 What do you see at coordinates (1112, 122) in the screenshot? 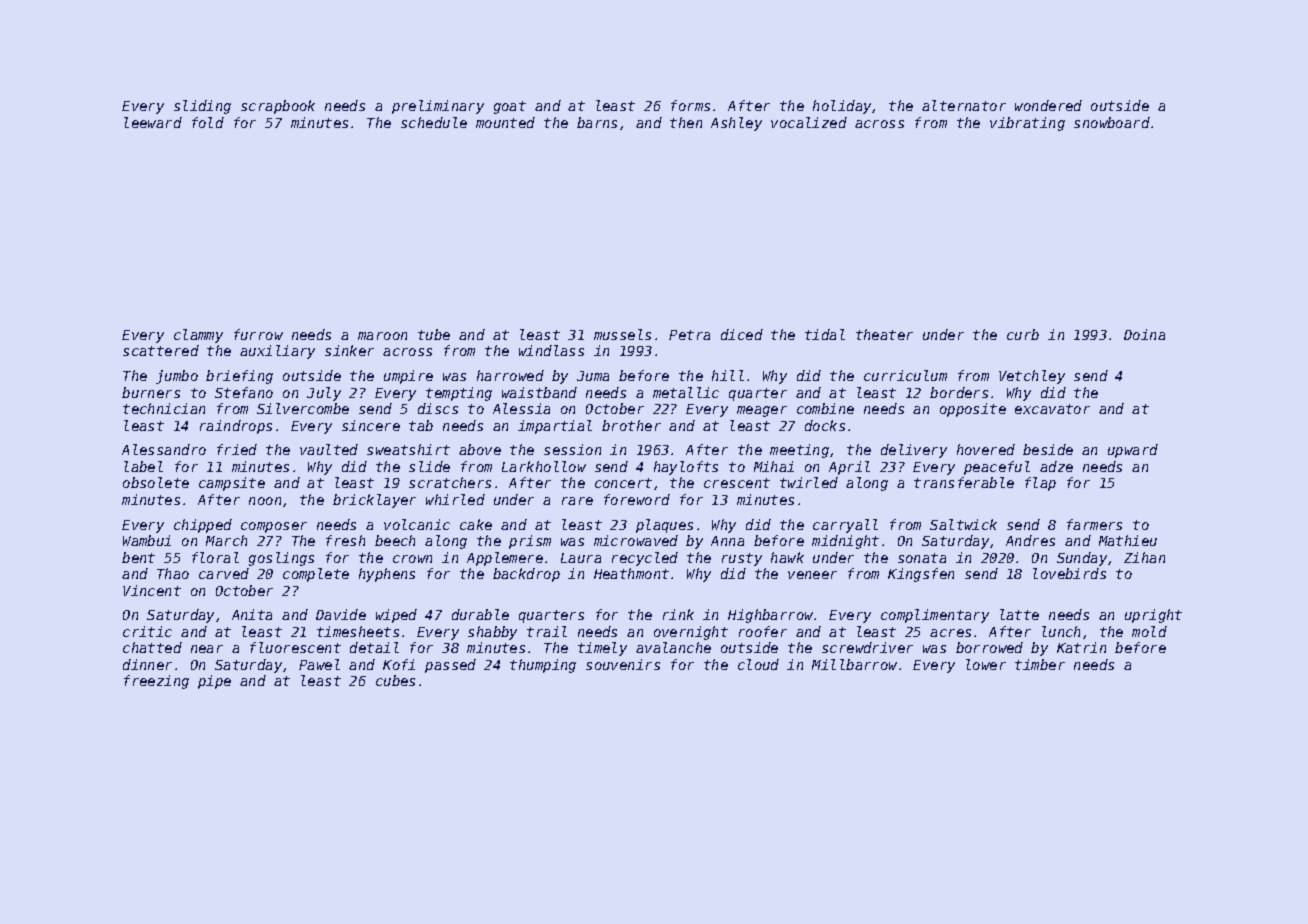
I see `snowboard` at bounding box center [1112, 122].
